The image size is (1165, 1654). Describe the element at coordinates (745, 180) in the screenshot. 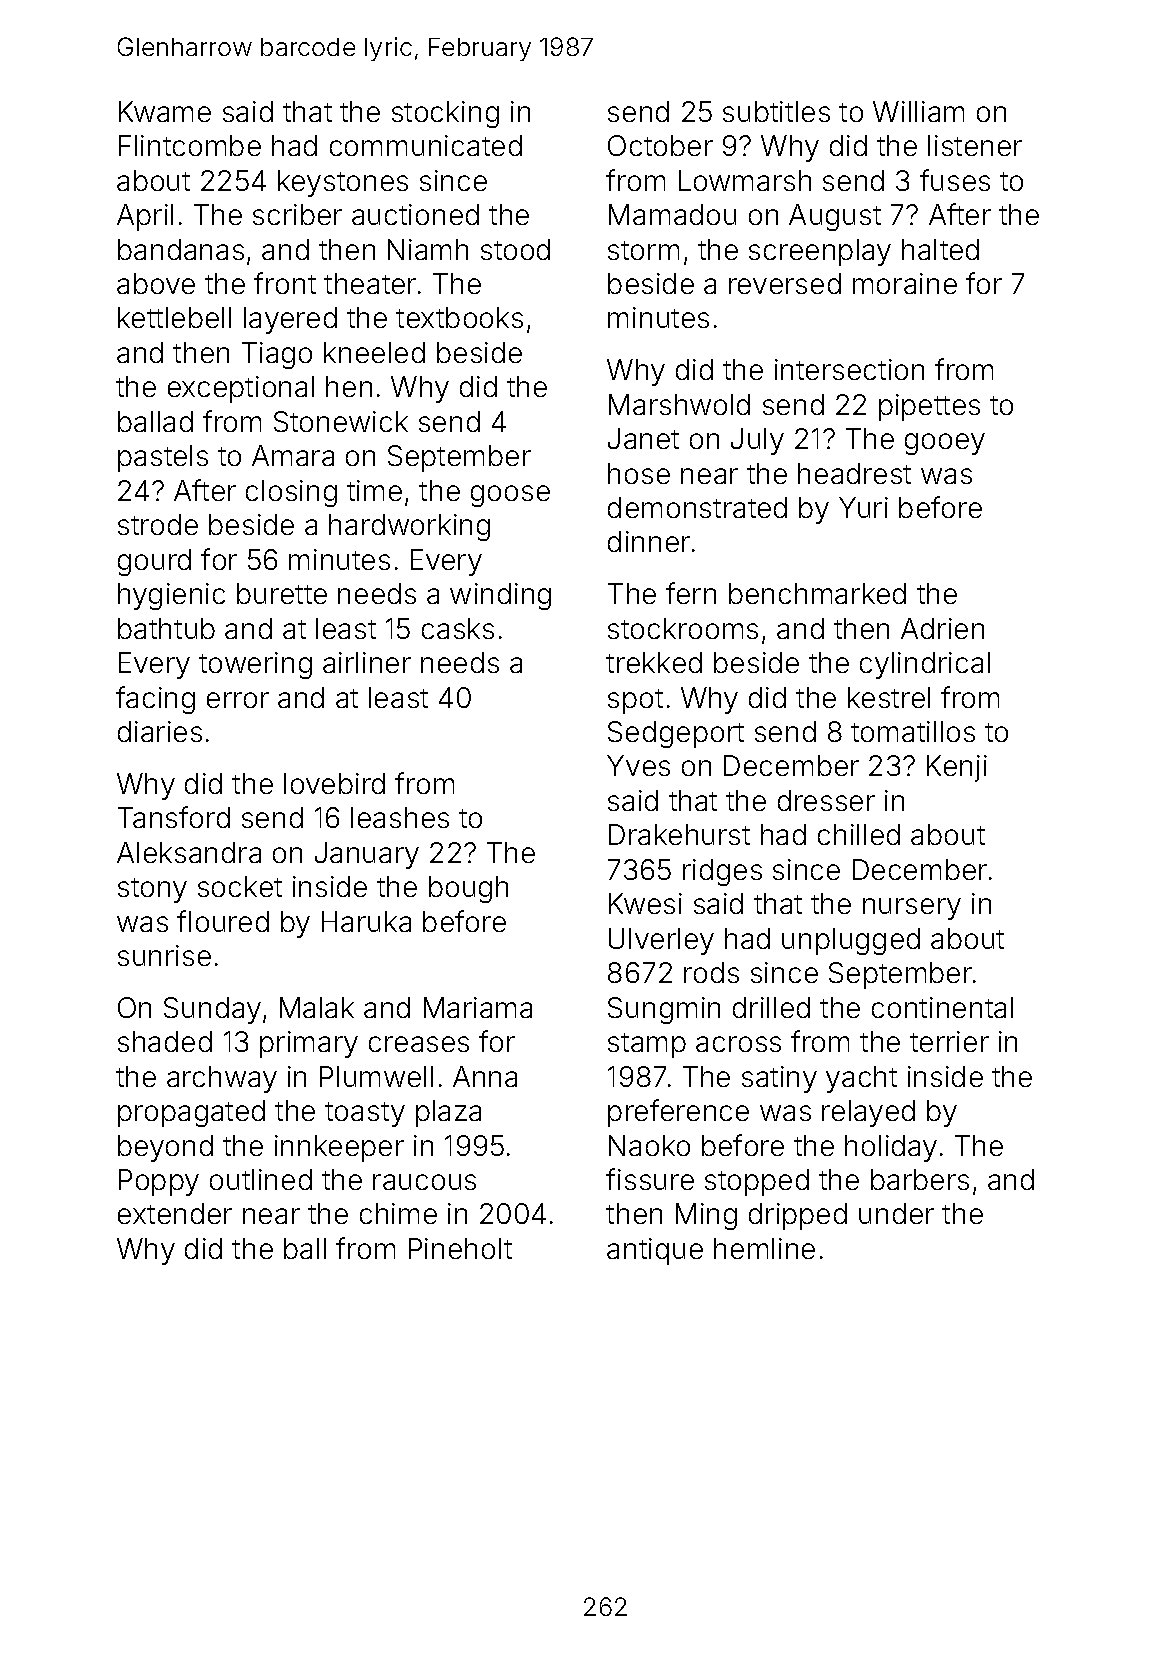

I see `Lowmarsh` at that location.
